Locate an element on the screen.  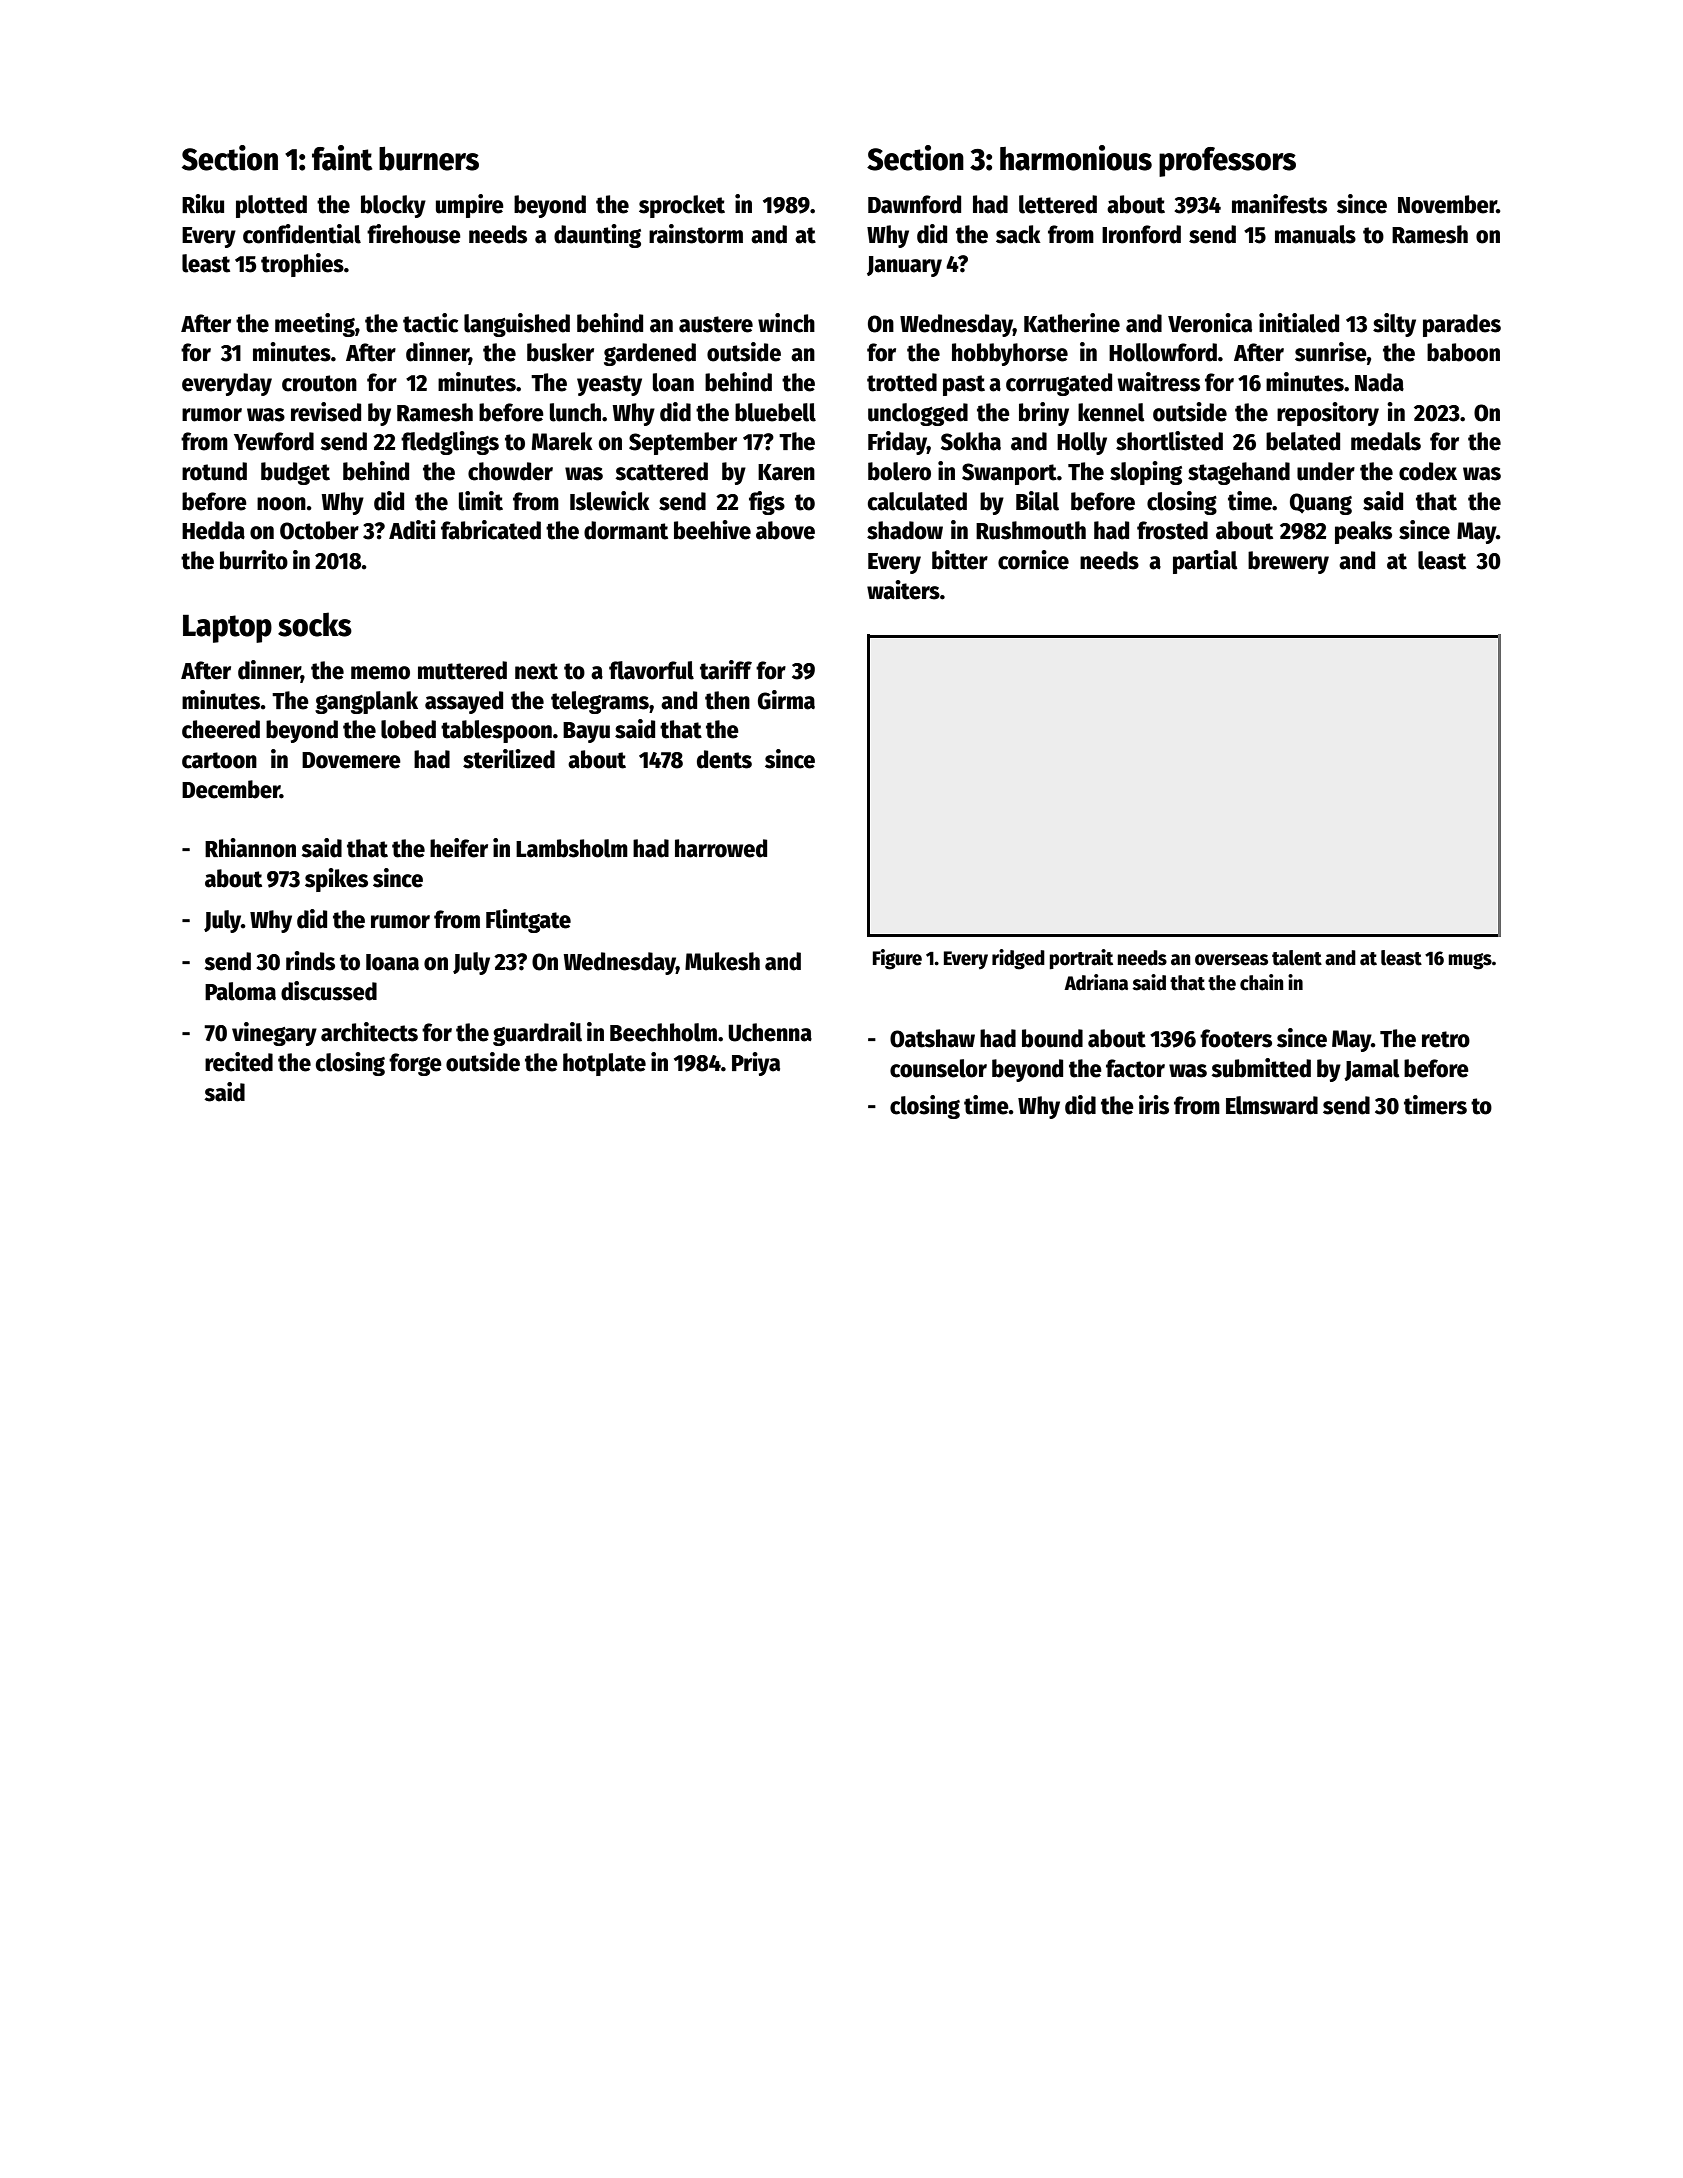
burners is located at coordinates (429, 159).
